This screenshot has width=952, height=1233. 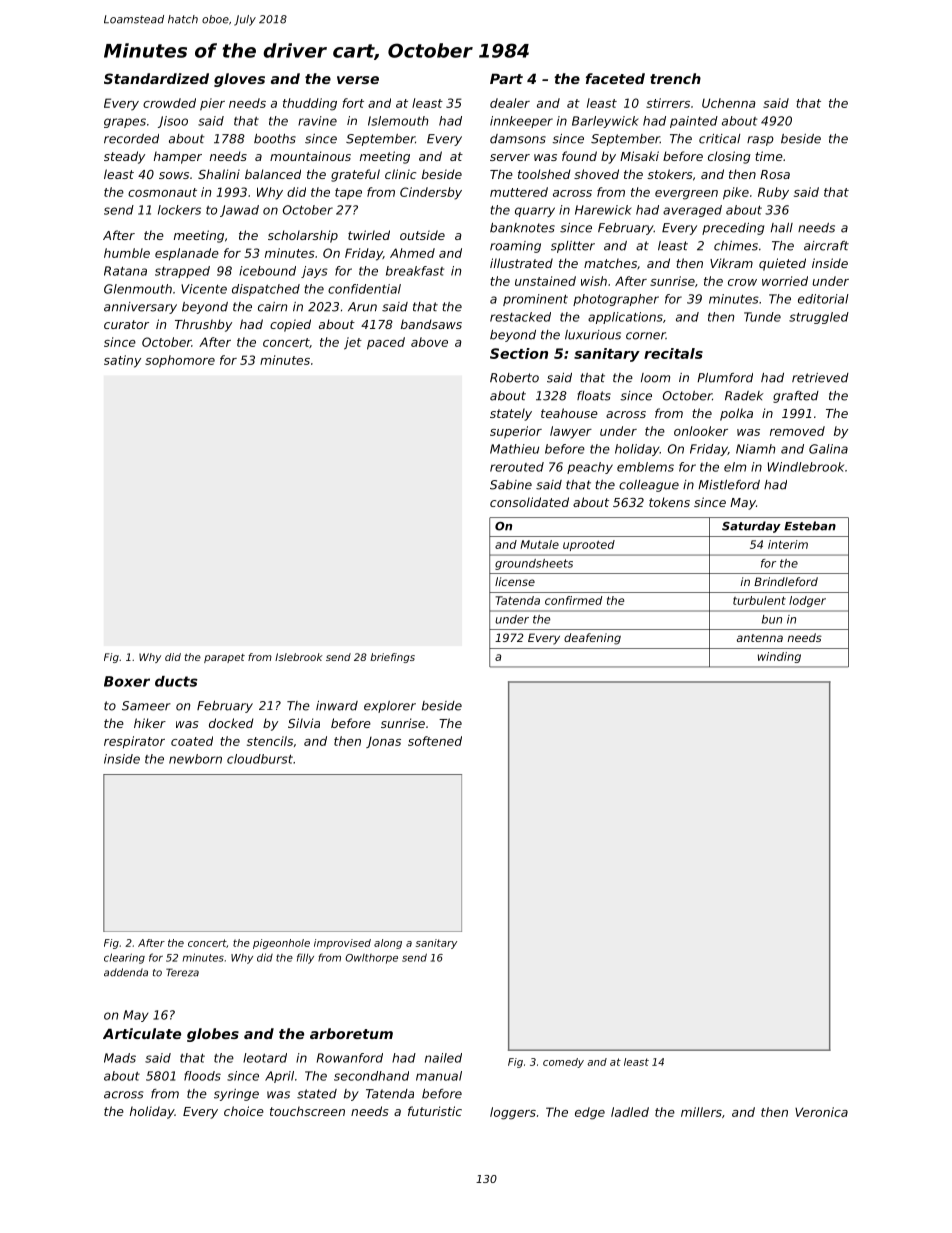 I want to click on clearing, so click(x=124, y=958).
